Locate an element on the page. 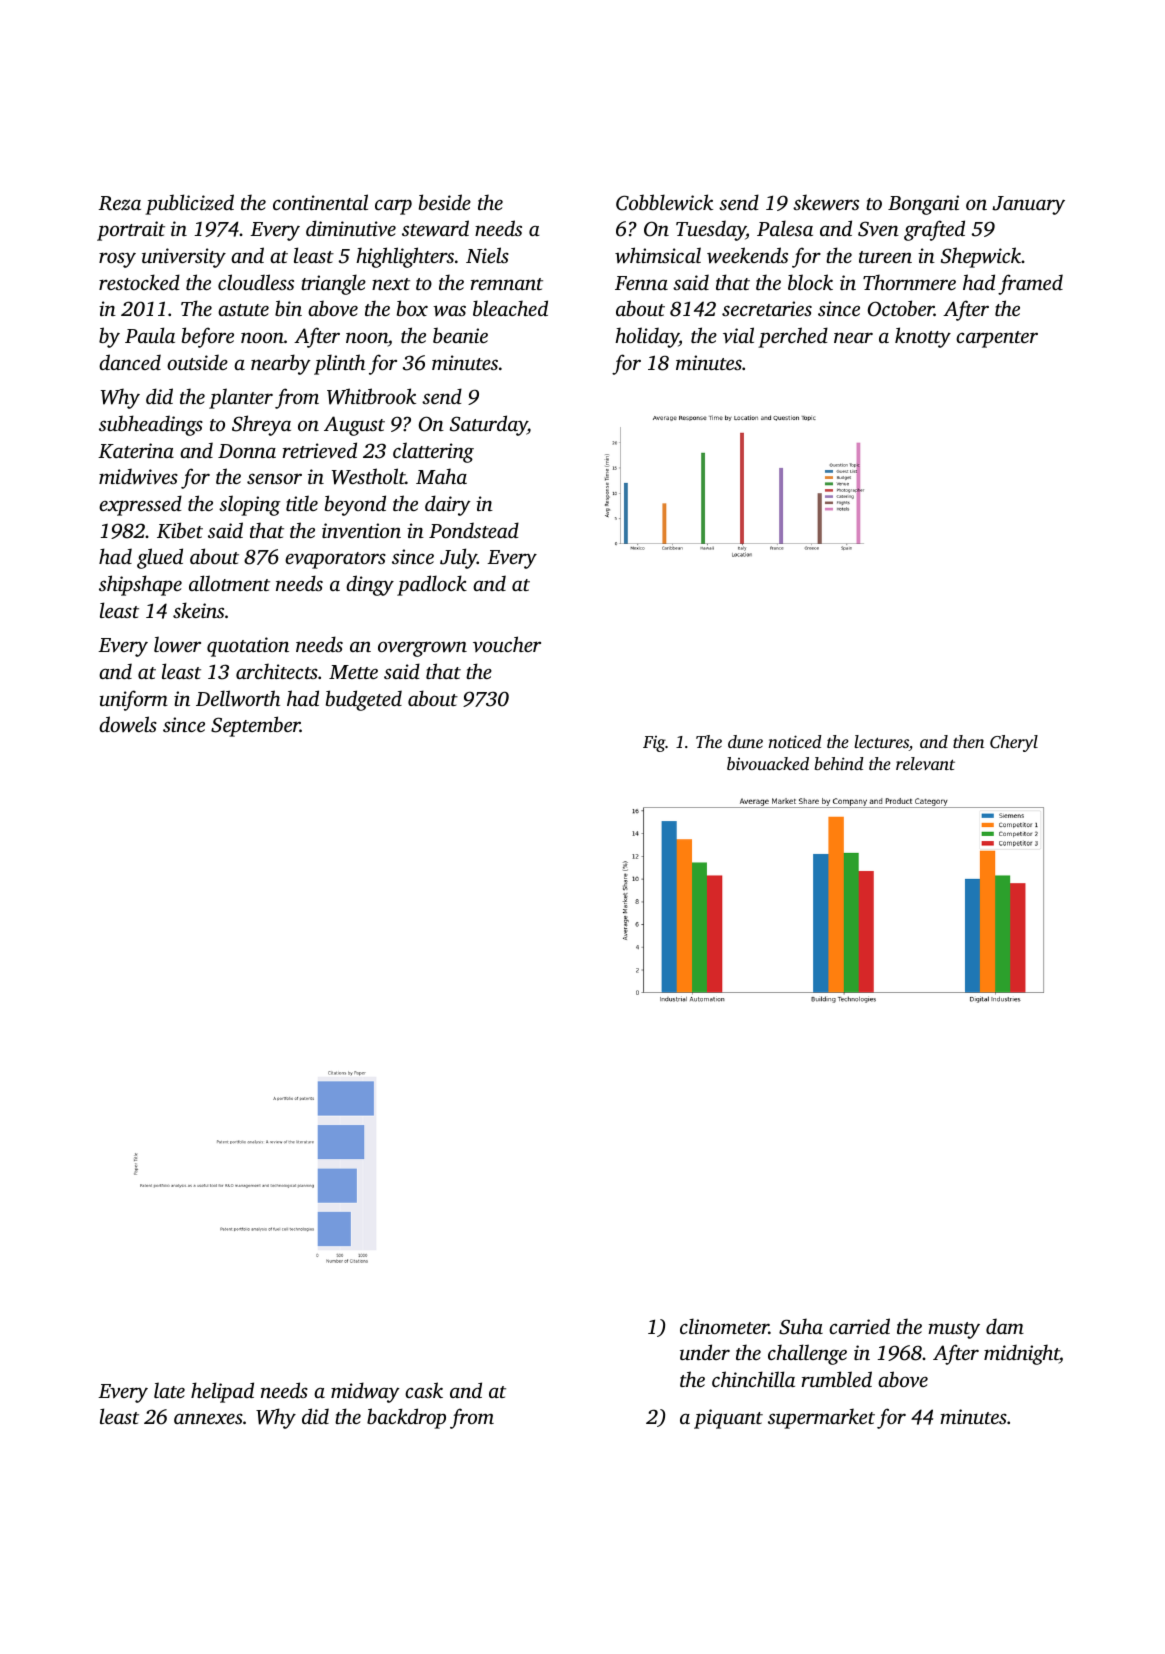 This page has width=1165, height=1654. voucher is located at coordinates (507, 644).
